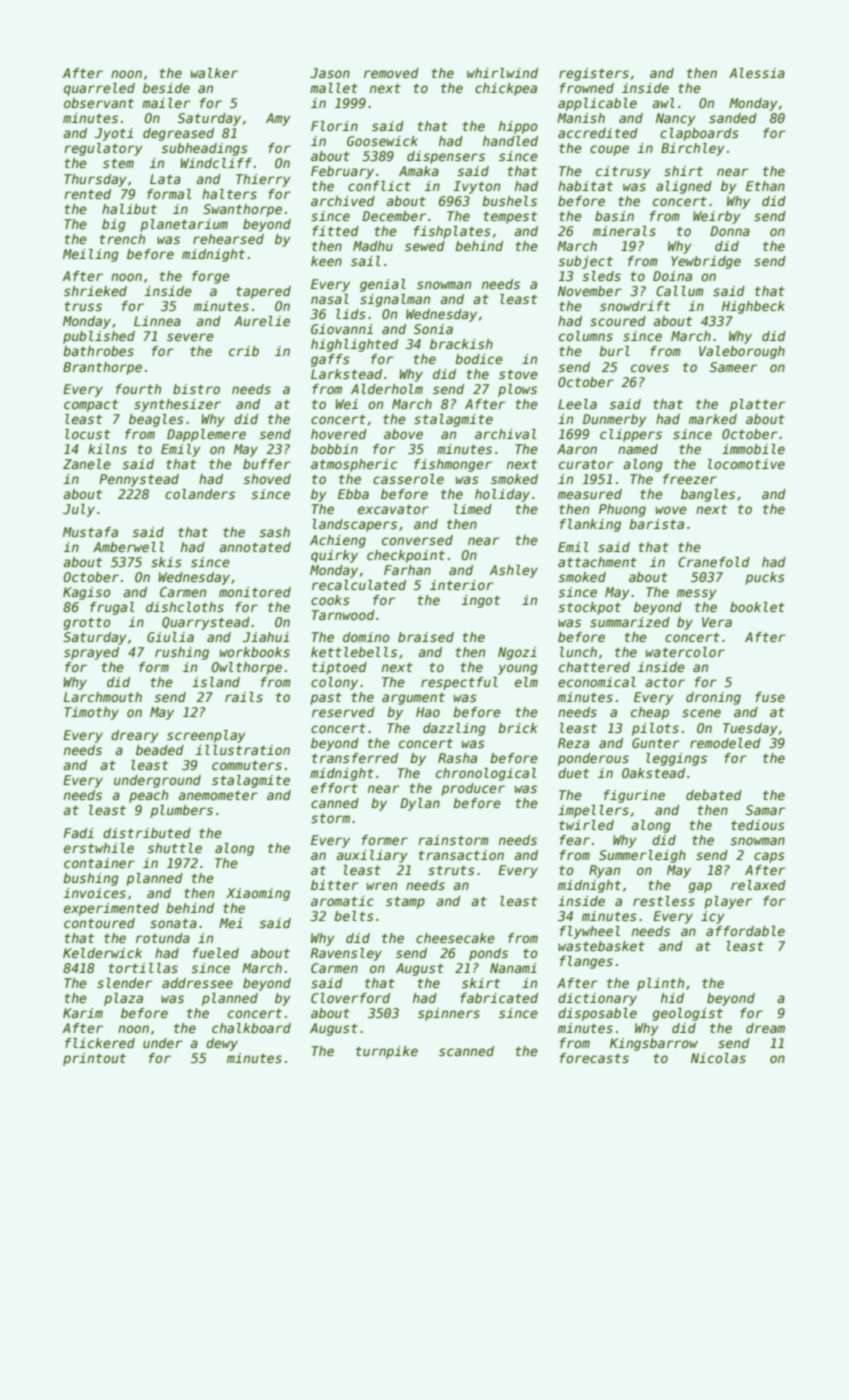 Image resolution: width=849 pixels, height=1400 pixels. I want to click on hippo, so click(518, 127).
